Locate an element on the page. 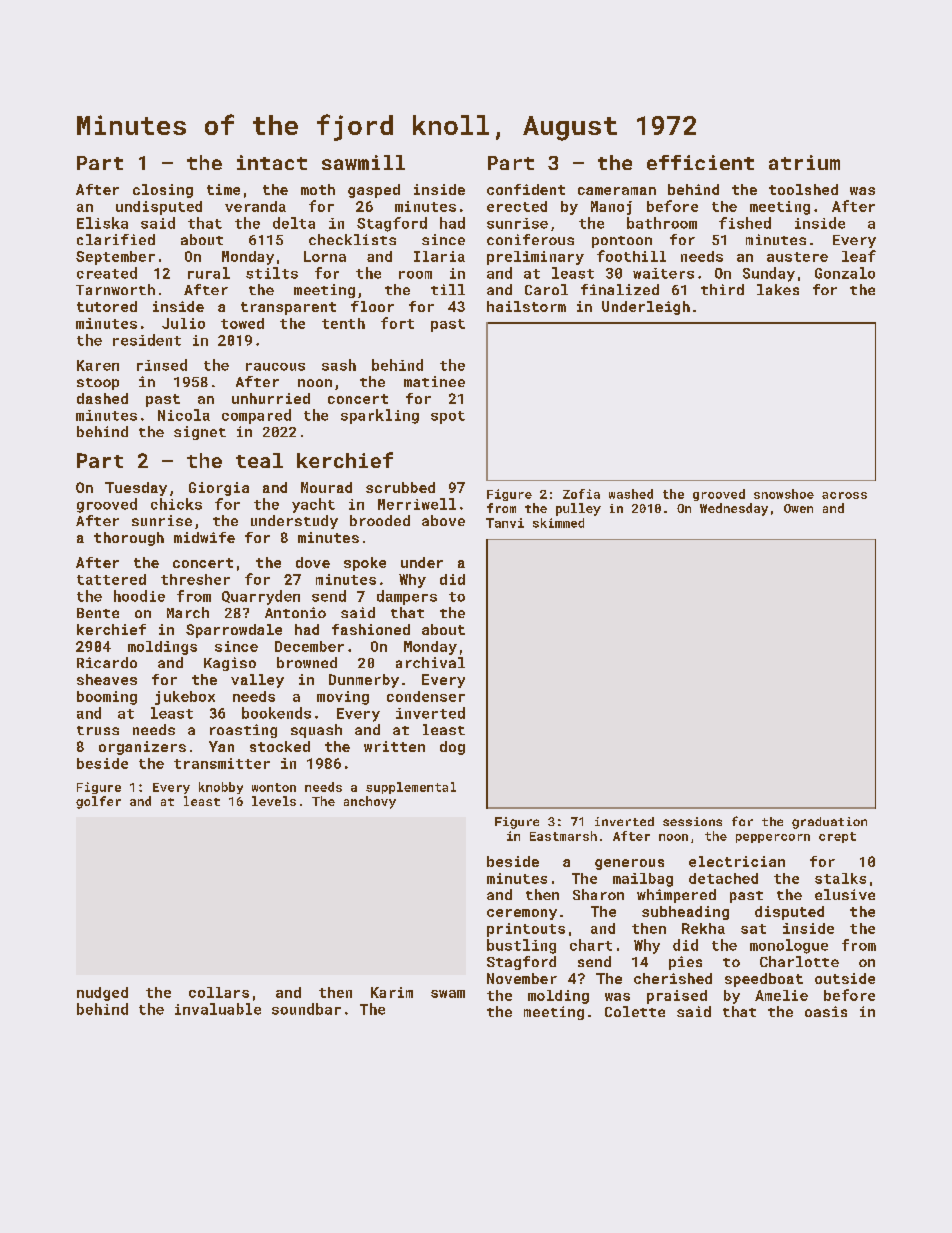 Image resolution: width=952 pixels, height=1233 pixels. anchovy is located at coordinates (370, 802).
